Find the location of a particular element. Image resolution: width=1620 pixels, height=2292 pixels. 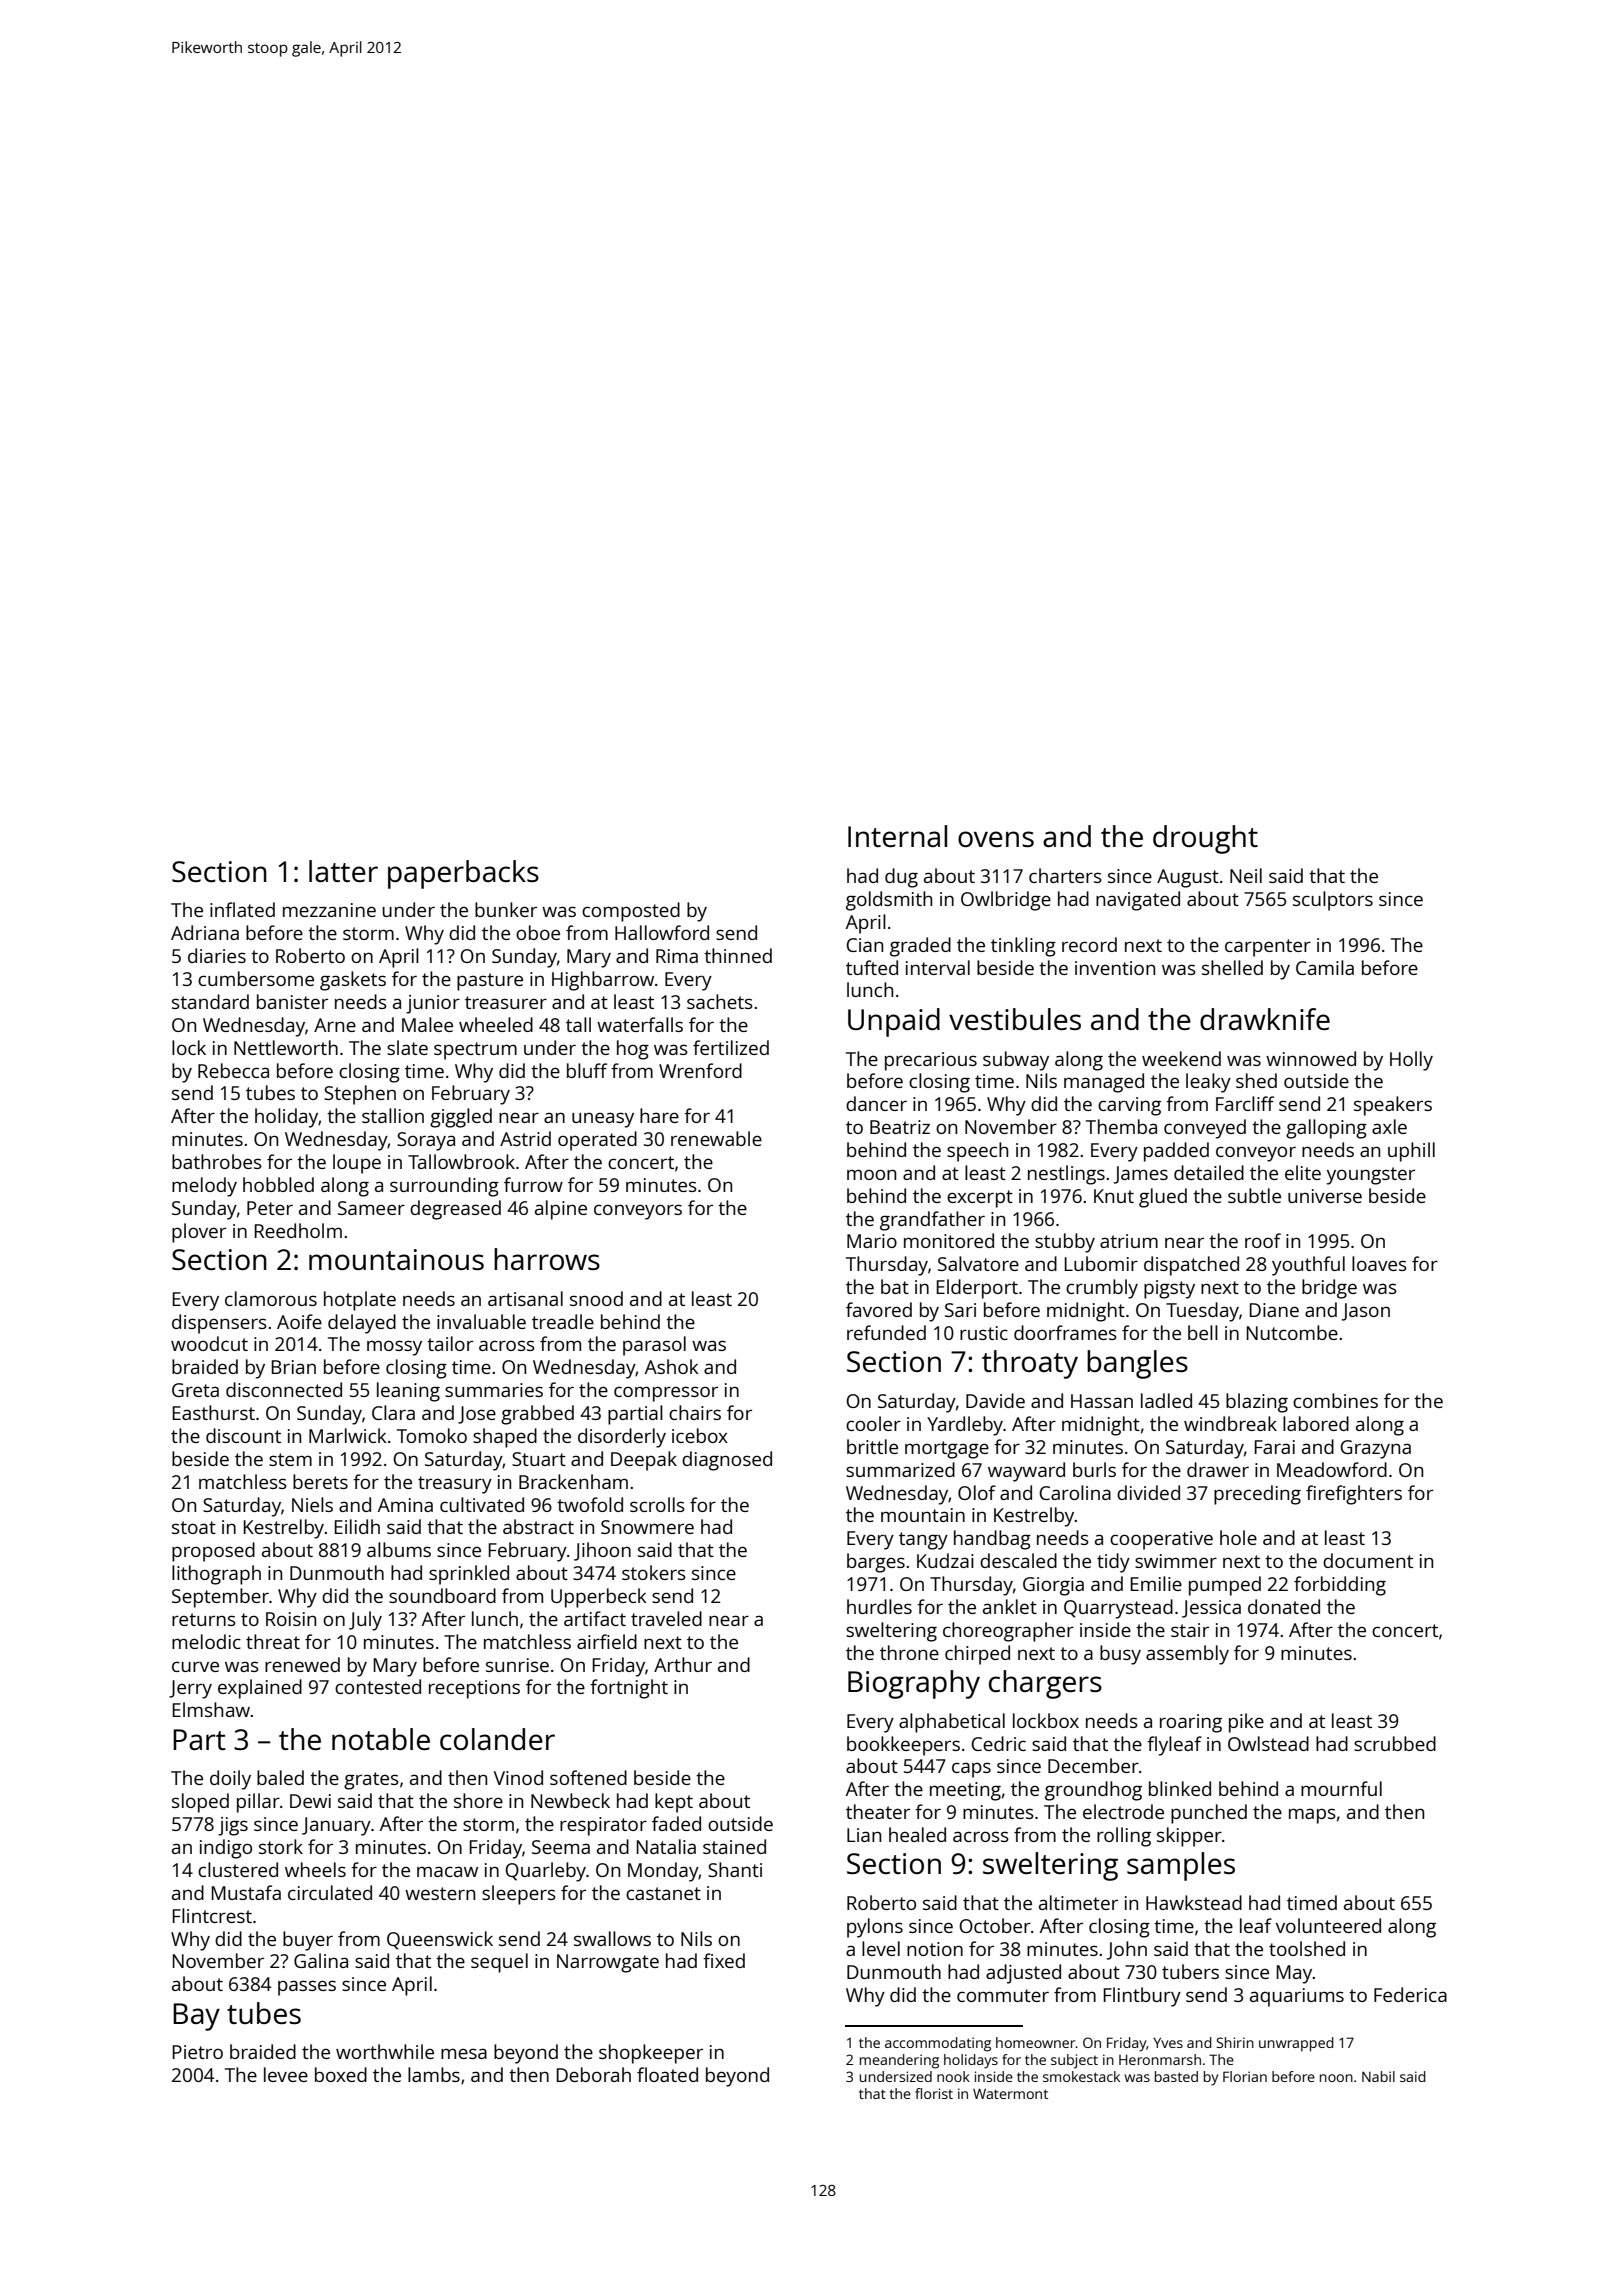

uphill is located at coordinates (1411, 1152).
